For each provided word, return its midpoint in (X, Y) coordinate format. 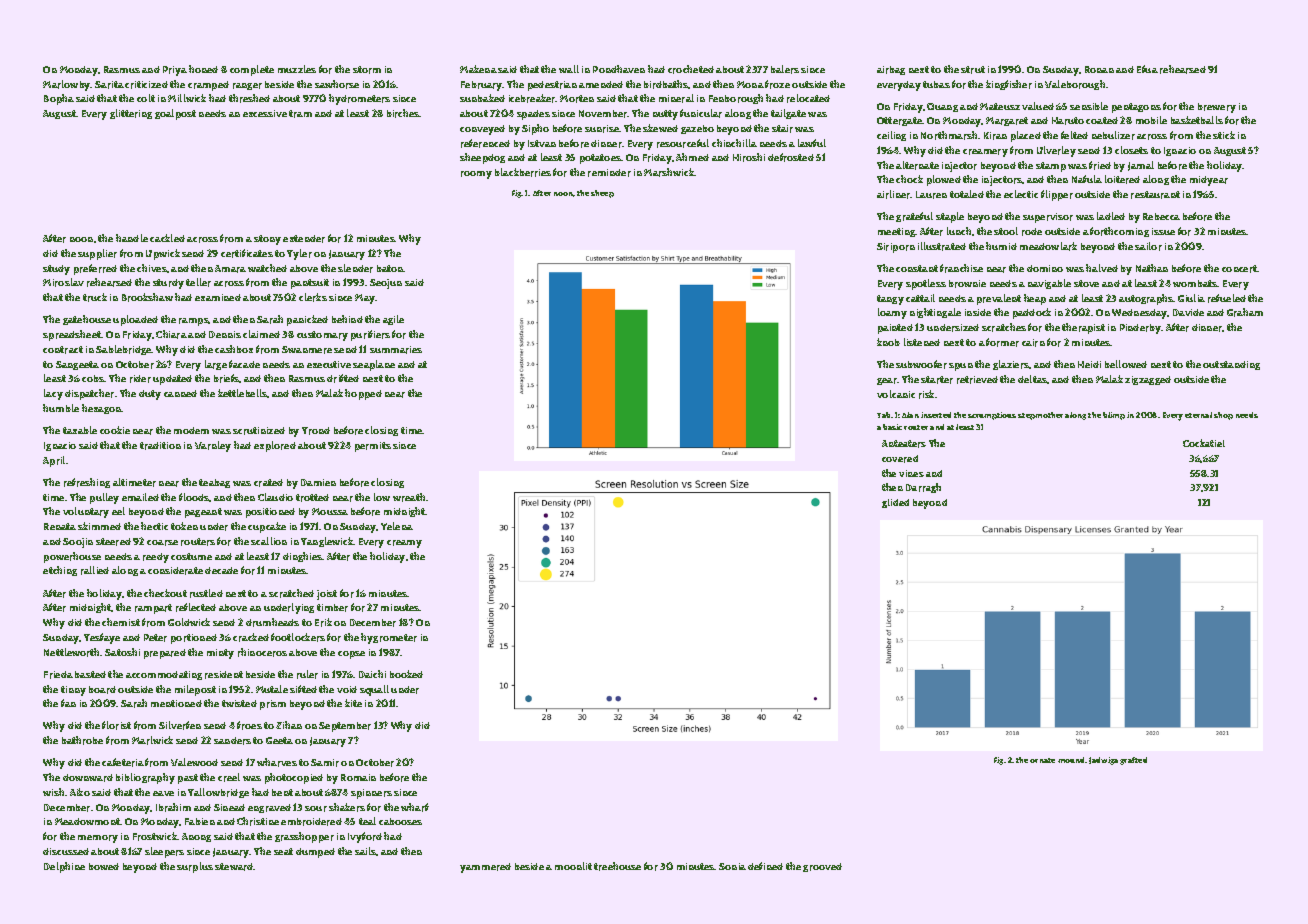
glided (895, 503)
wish (53, 792)
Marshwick (669, 172)
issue (1163, 231)
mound (1072, 760)
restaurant (1155, 195)
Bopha (59, 99)
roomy (476, 175)
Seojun (386, 284)
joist (327, 595)
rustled (206, 593)
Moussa (330, 511)
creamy (404, 544)
